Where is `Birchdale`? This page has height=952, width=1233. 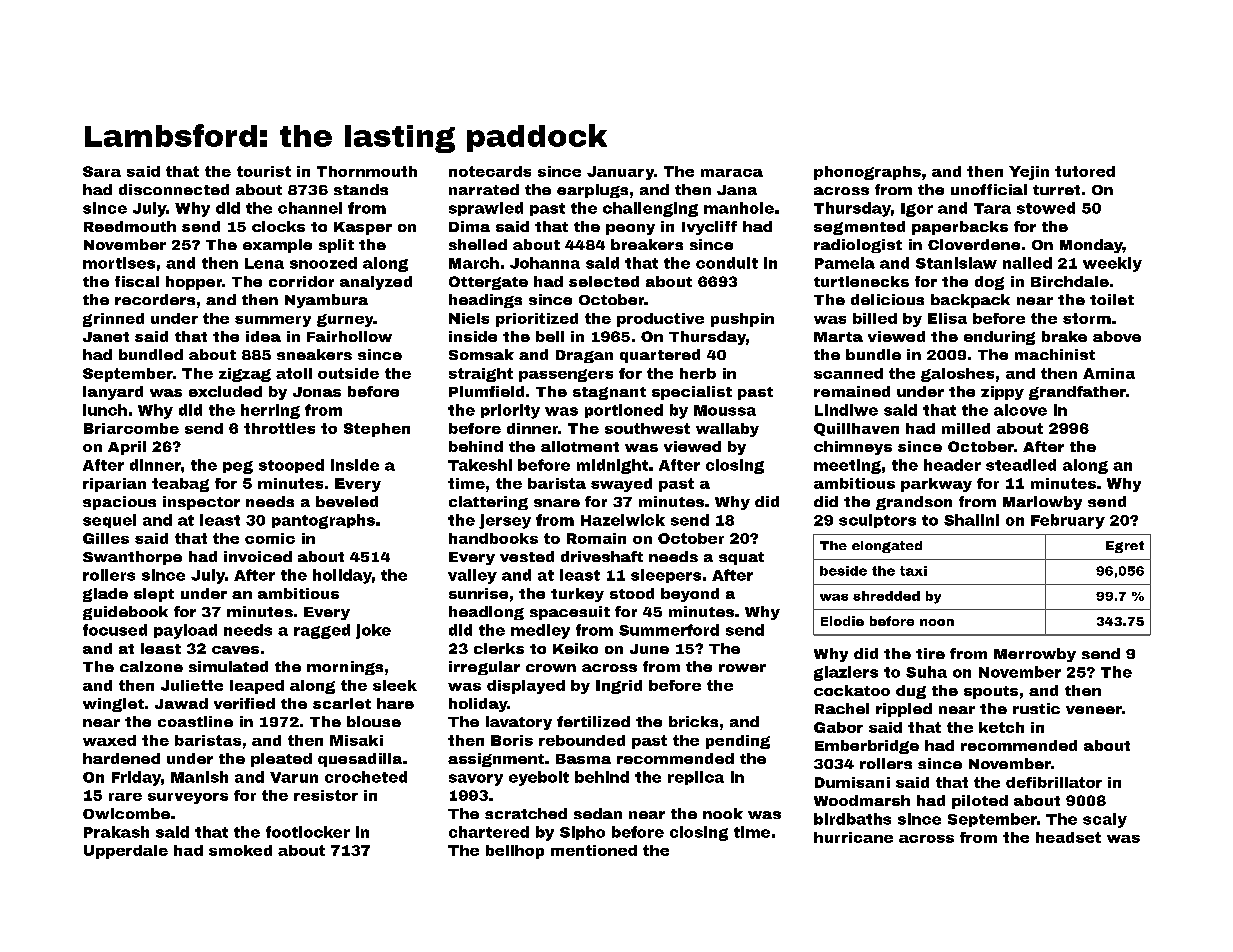 Birchdale is located at coordinates (1070, 281).
